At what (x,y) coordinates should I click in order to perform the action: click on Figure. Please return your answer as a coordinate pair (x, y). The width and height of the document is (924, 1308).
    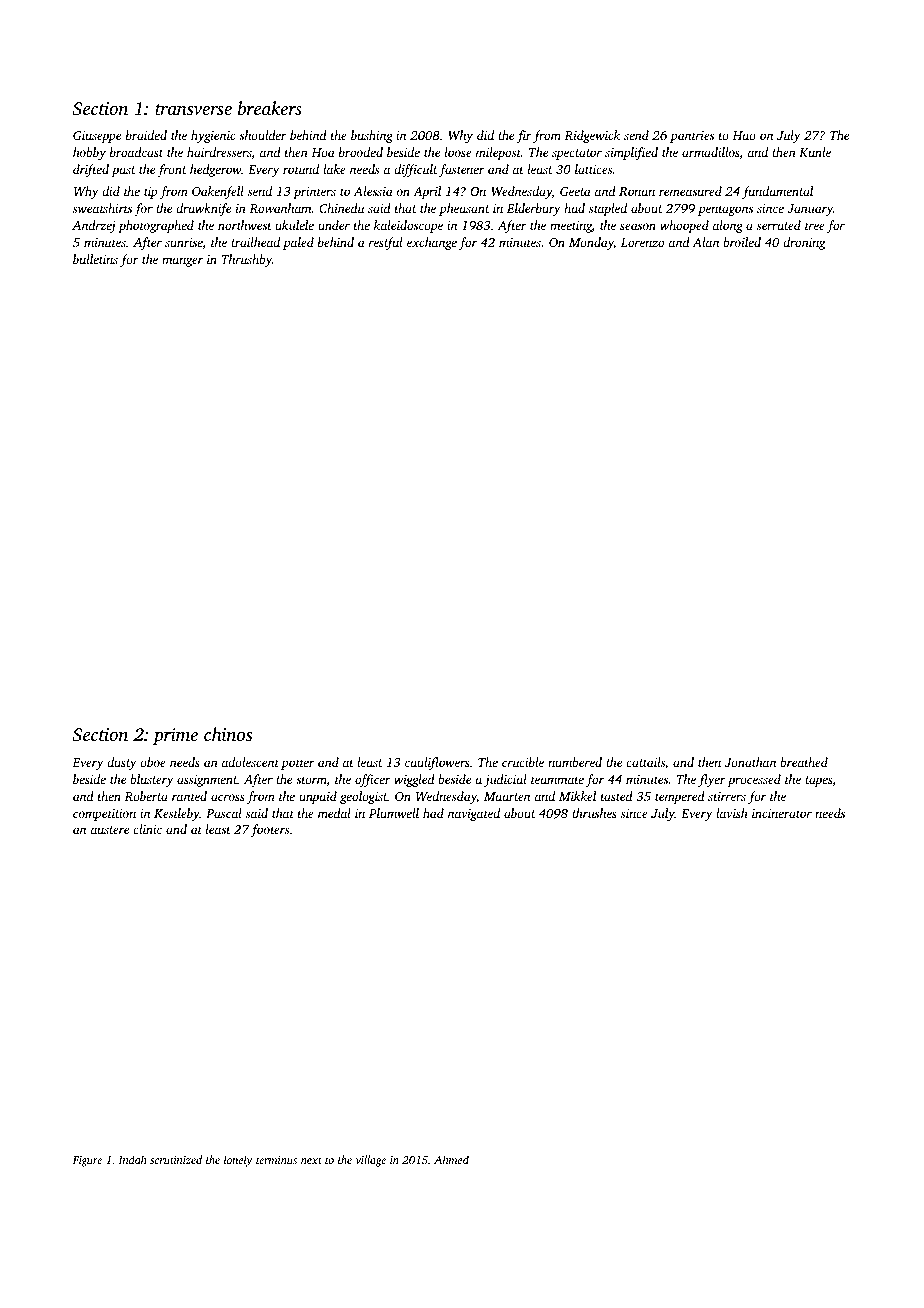
    Looking at the image, I should click on (87, 1161).
